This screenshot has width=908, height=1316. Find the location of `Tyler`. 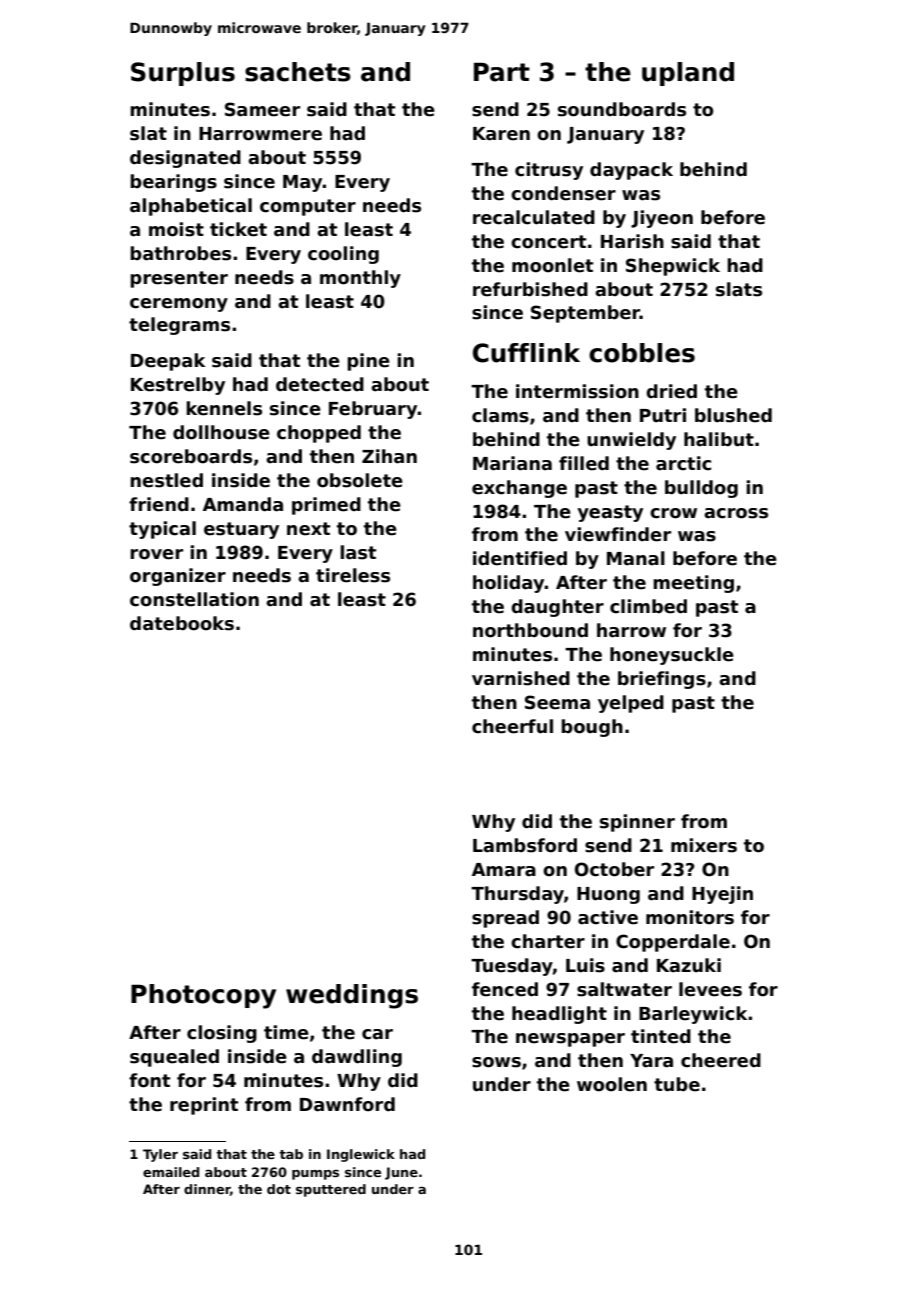

Tyler is located at coordinates (160, 1155).
